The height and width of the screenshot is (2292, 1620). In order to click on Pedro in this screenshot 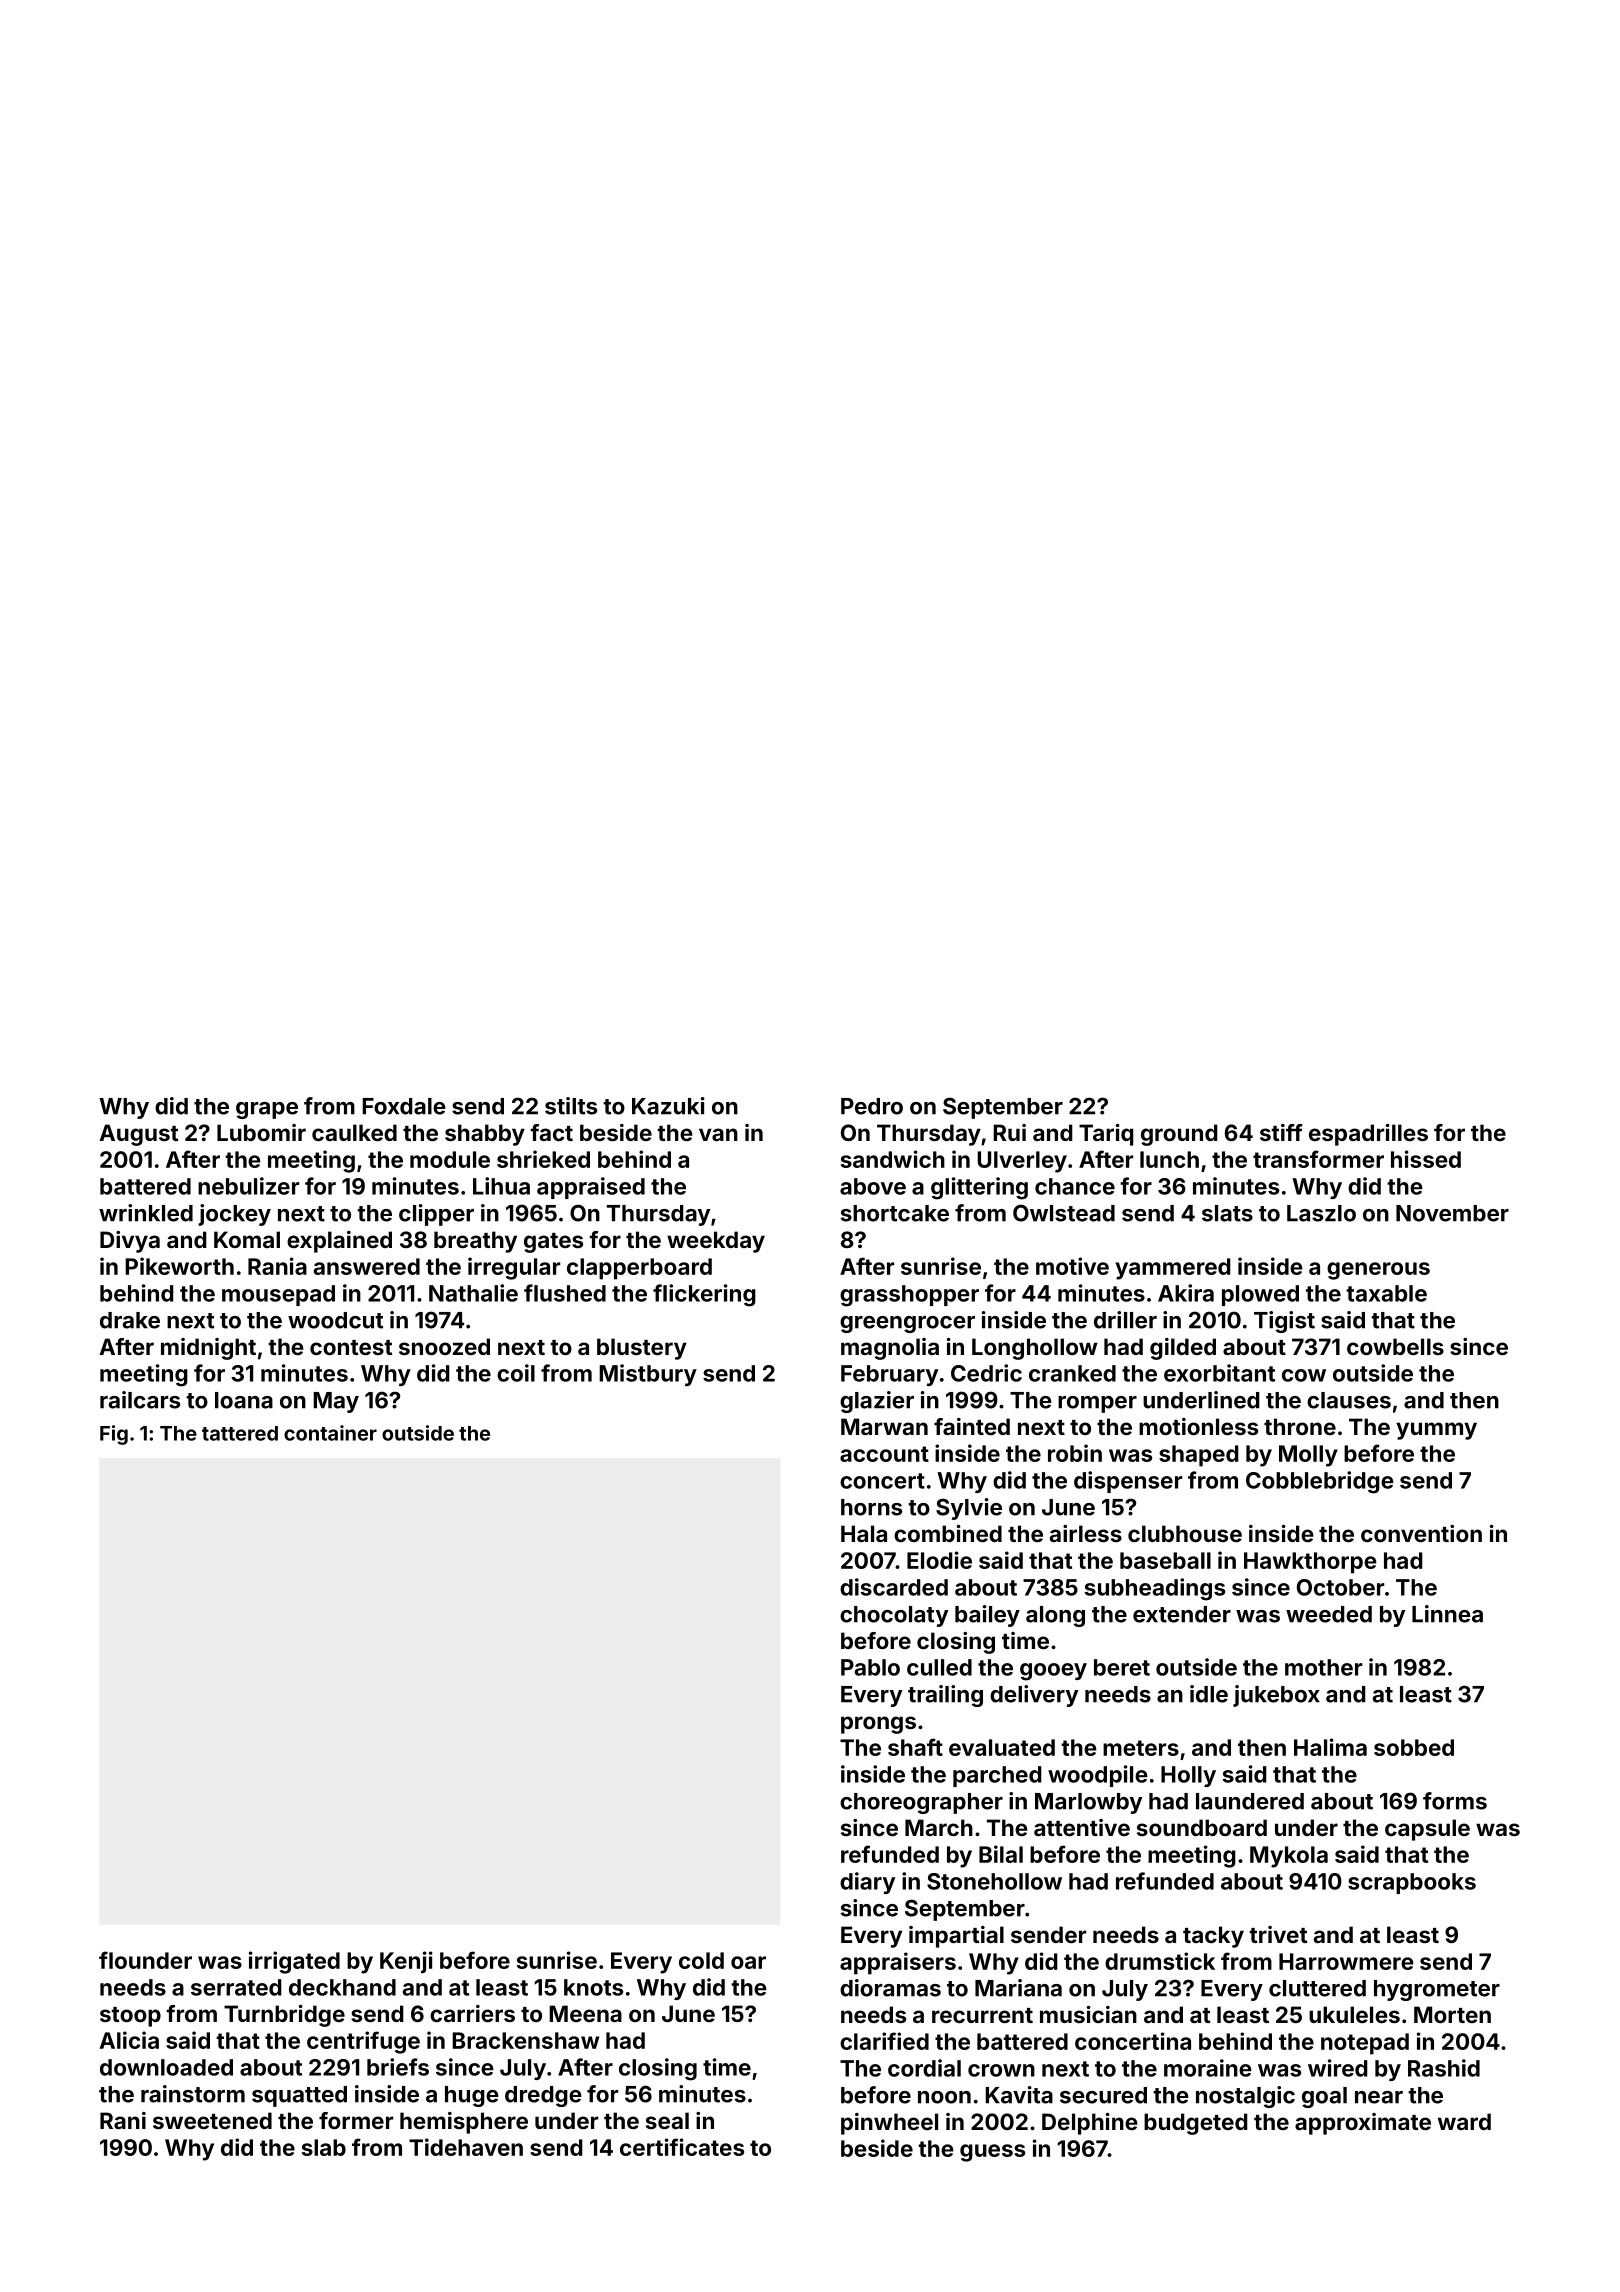, I will do `click(872, 1106)`.
